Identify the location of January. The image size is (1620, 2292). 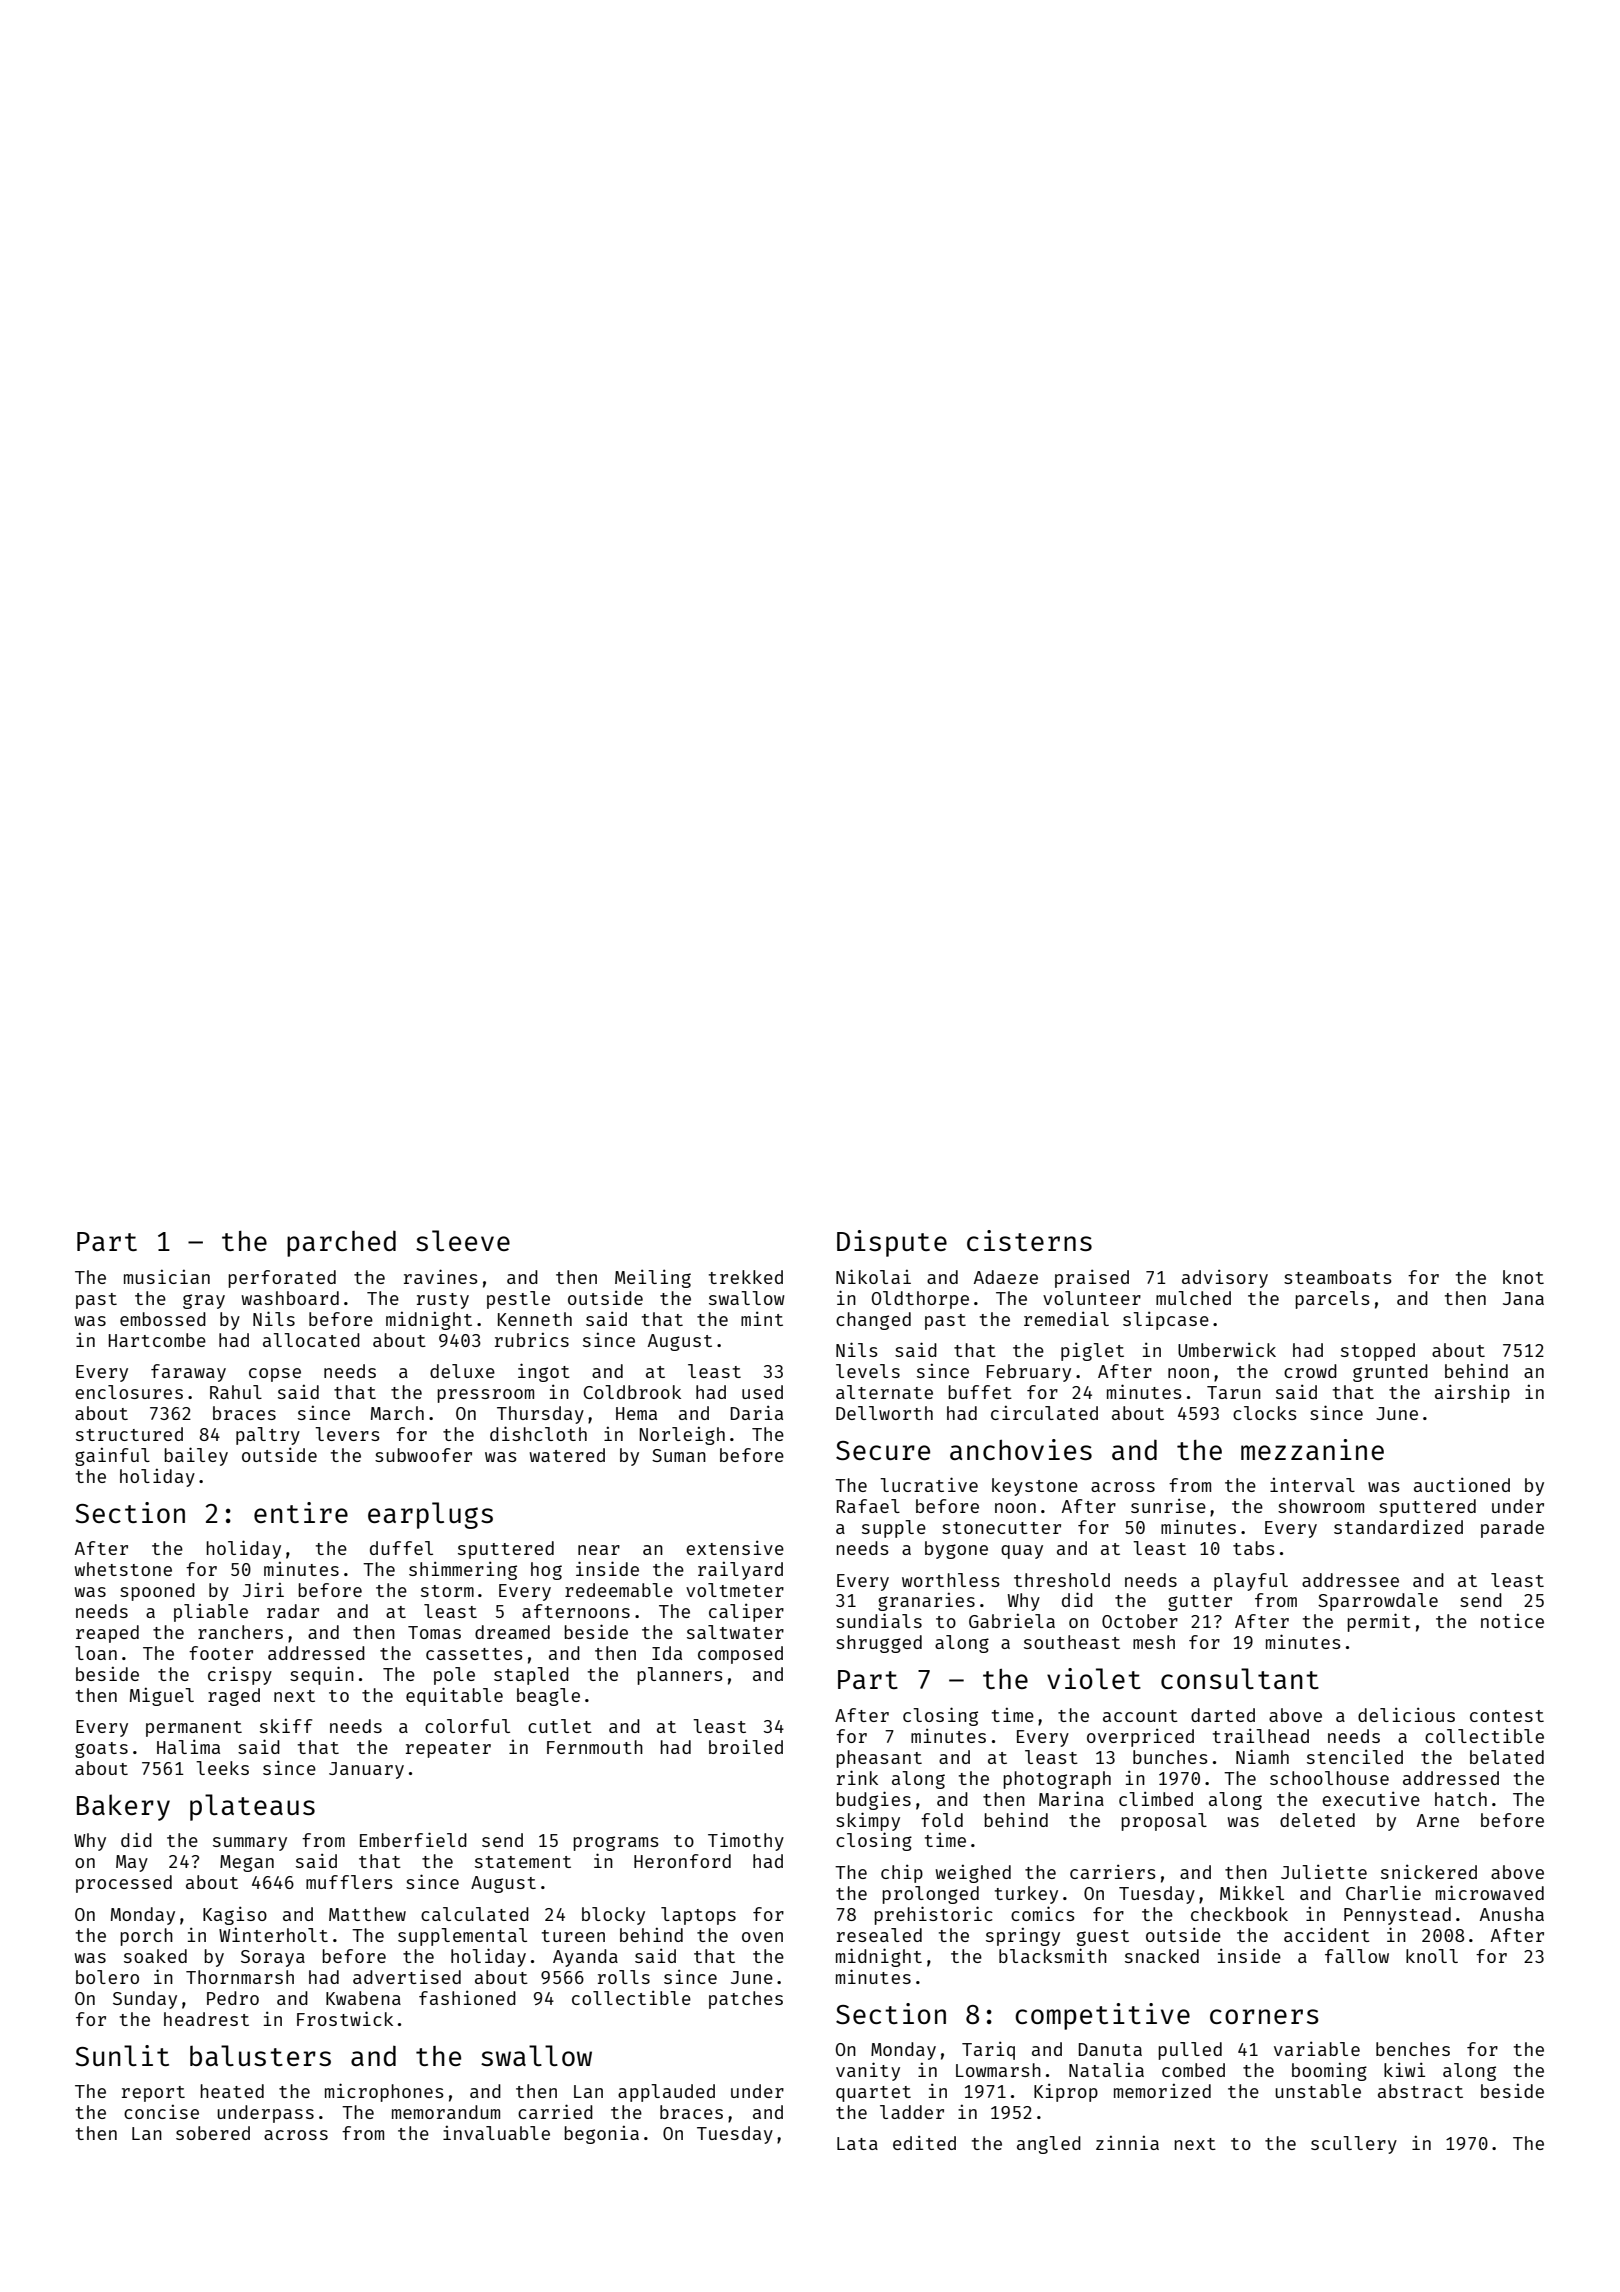
(366, 1770).
